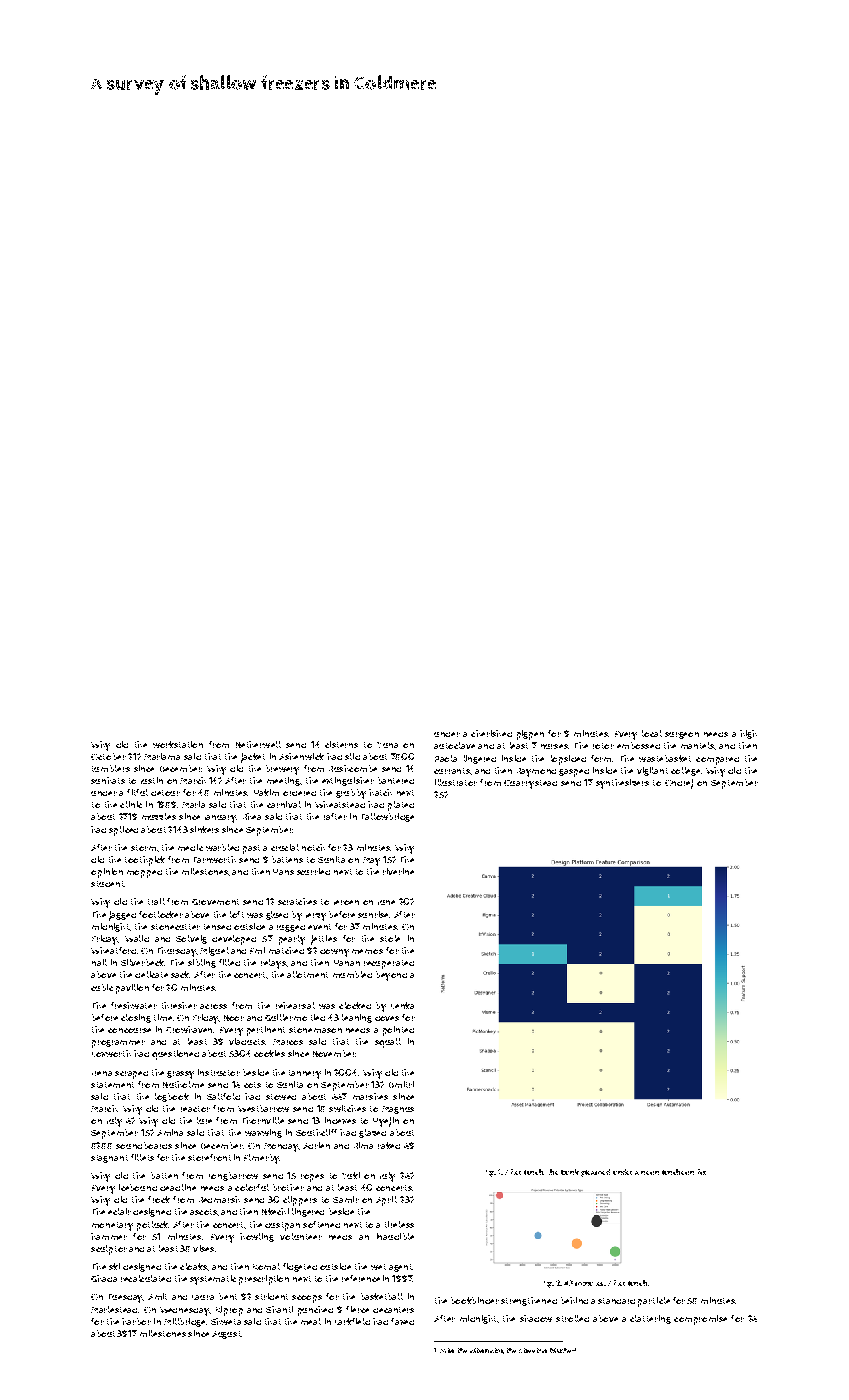 This document has width=849, height=1400. Describe the element at coordinates (530, 784) in the document. I see `Quarrystead` at that location.
